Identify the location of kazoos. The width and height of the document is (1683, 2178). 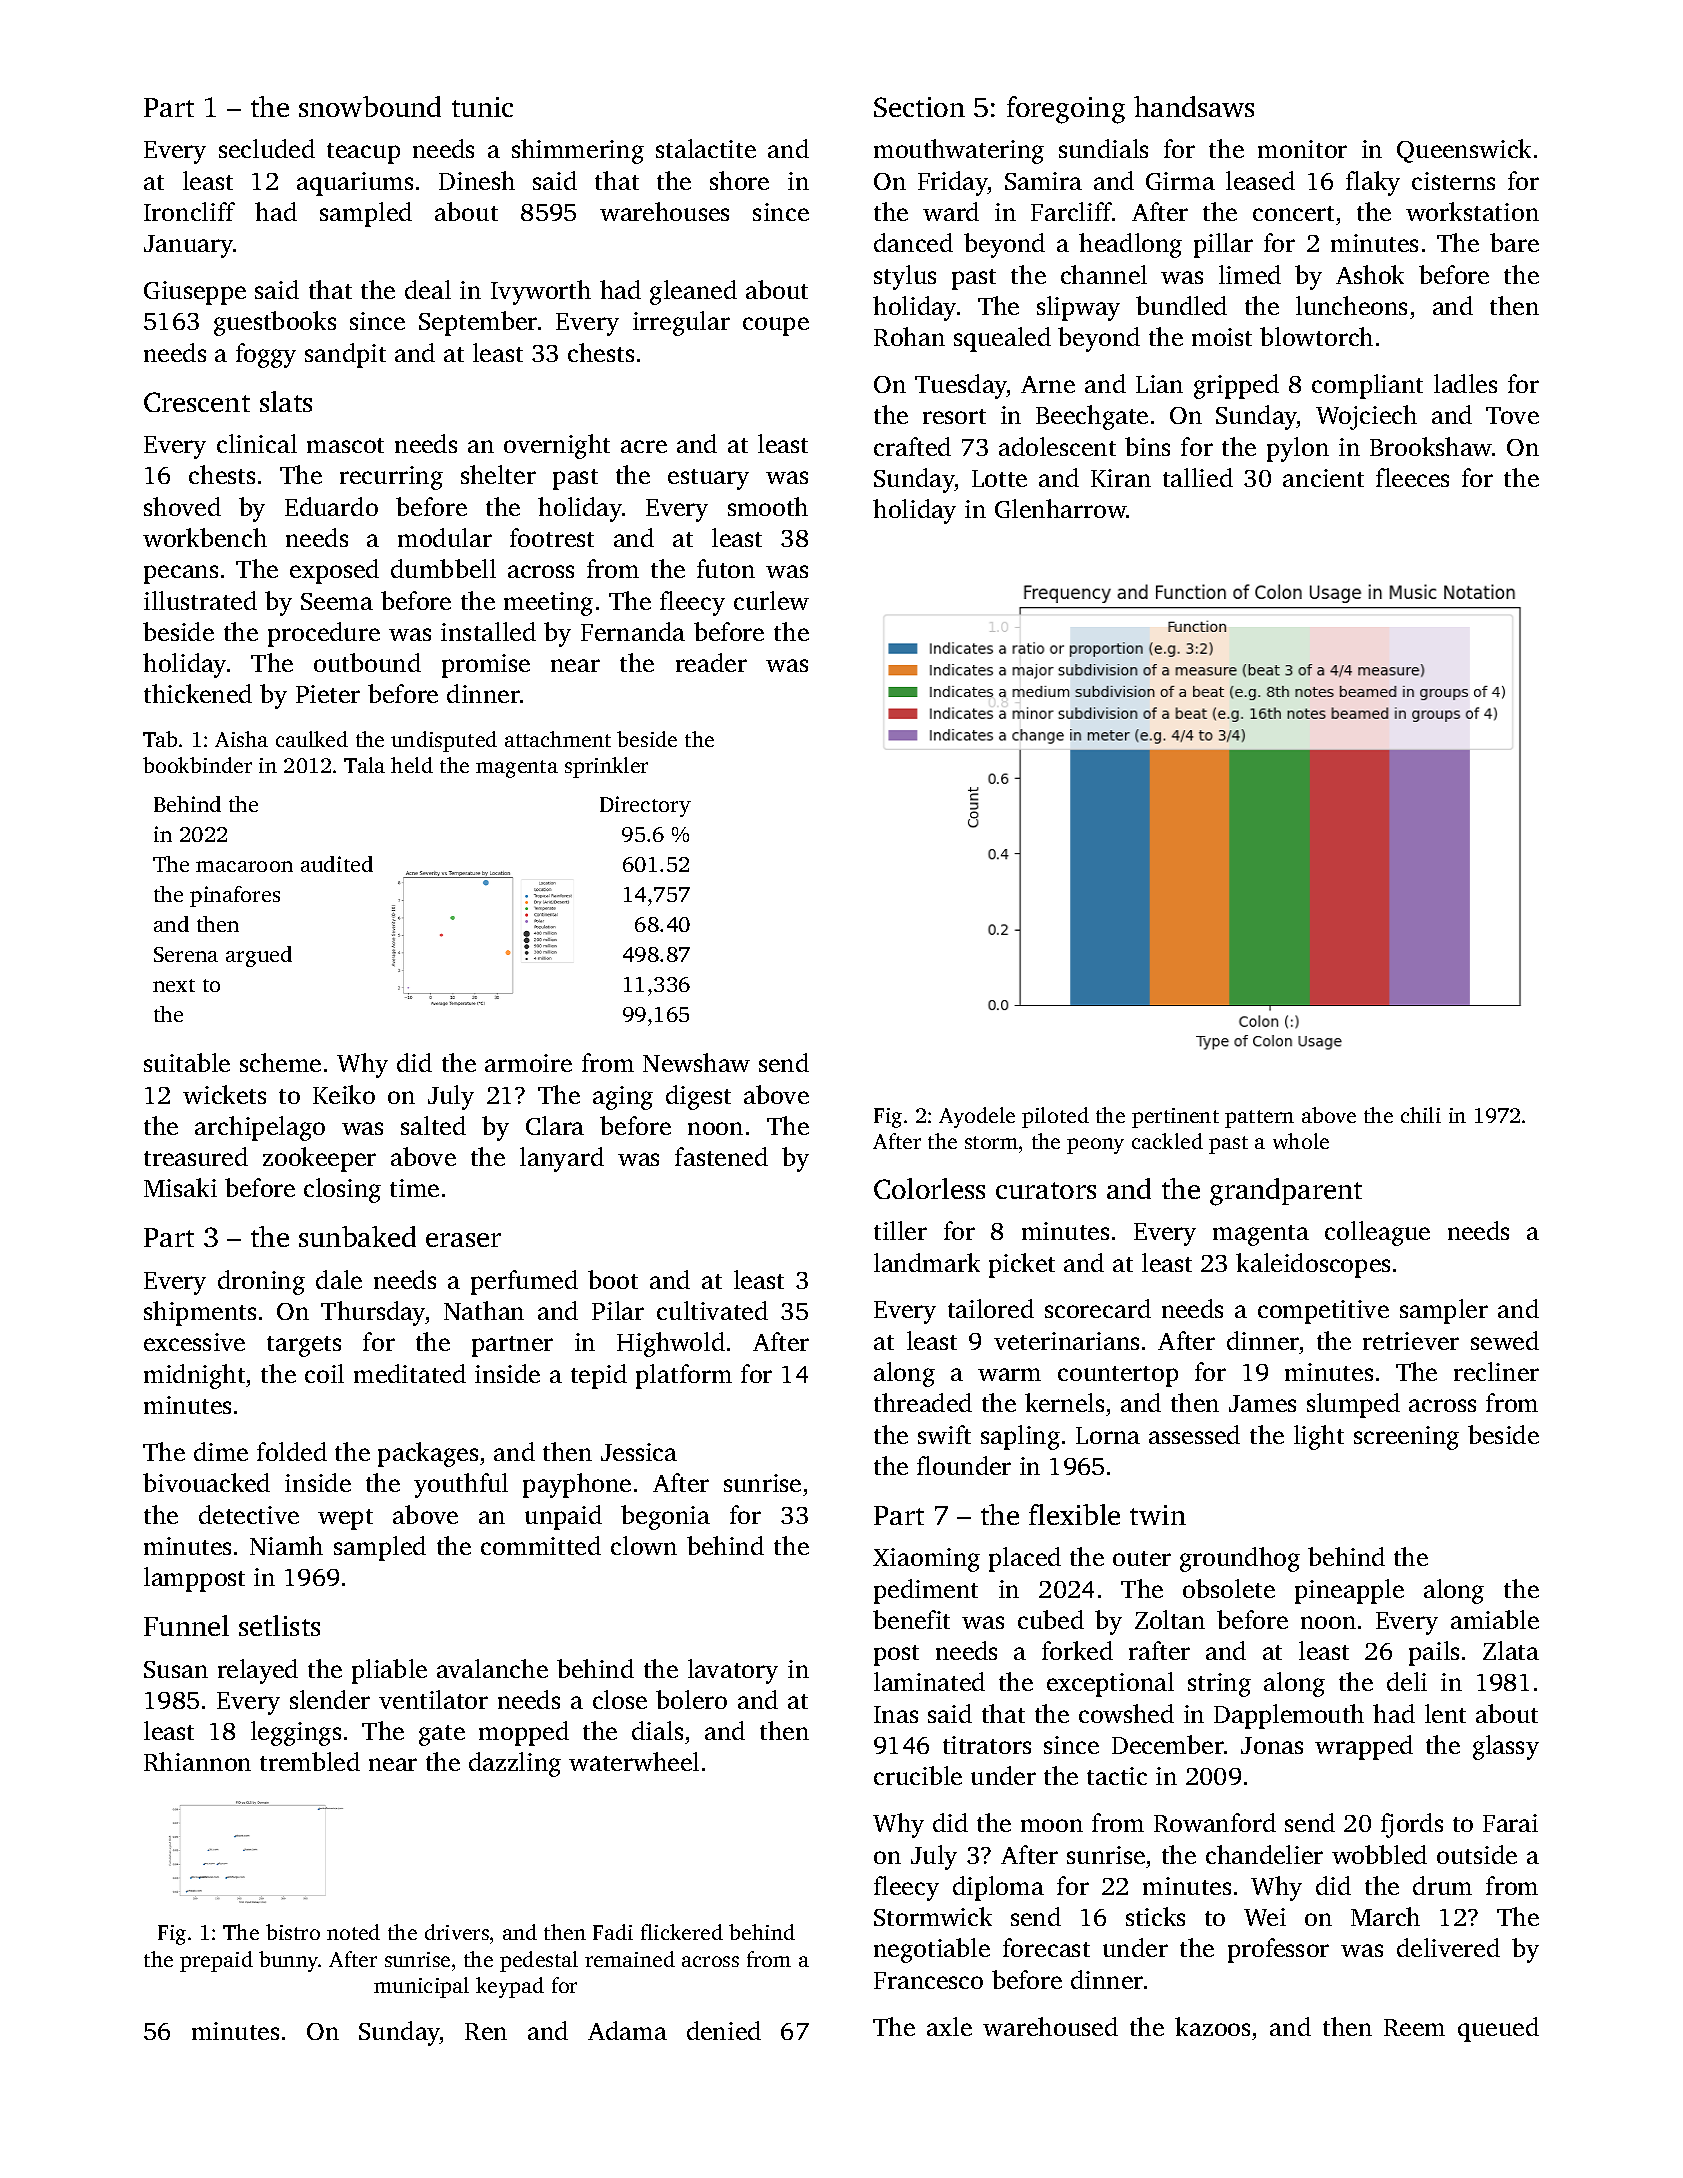
(1212, 2026).
